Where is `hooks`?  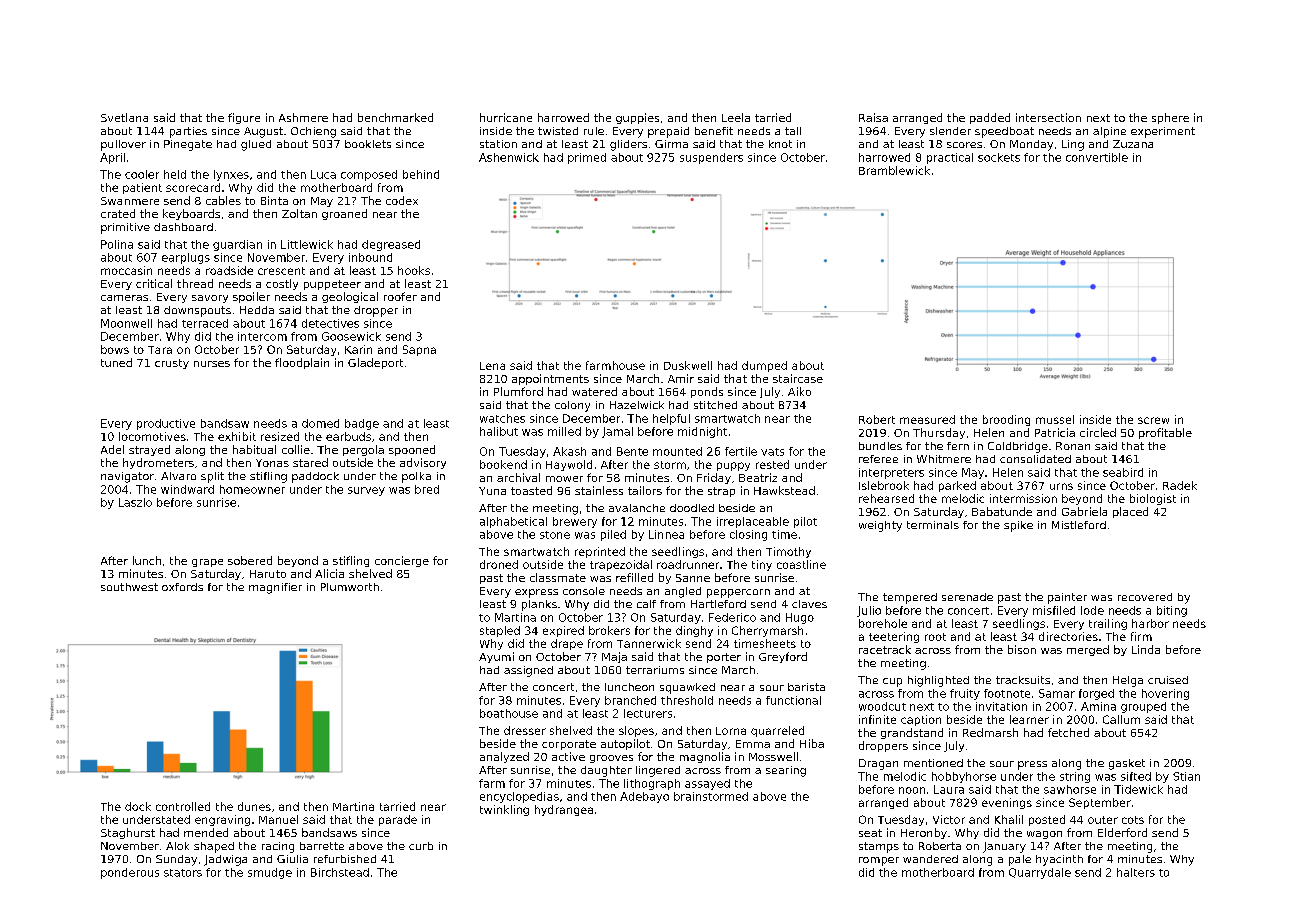
hooks is located at coordinates (414, 270).
